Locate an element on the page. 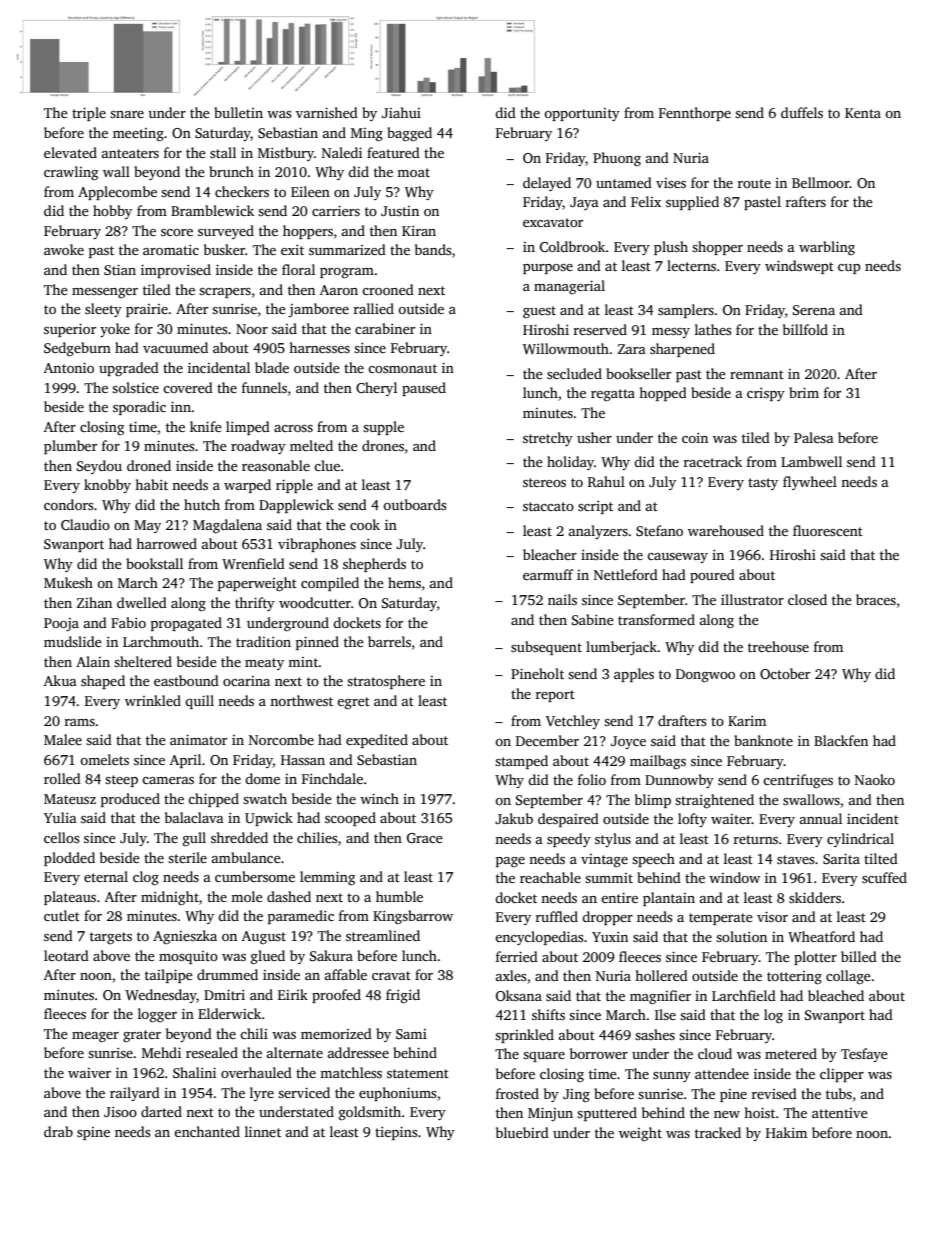  overhauled is located at coordinates (256, 1072).
